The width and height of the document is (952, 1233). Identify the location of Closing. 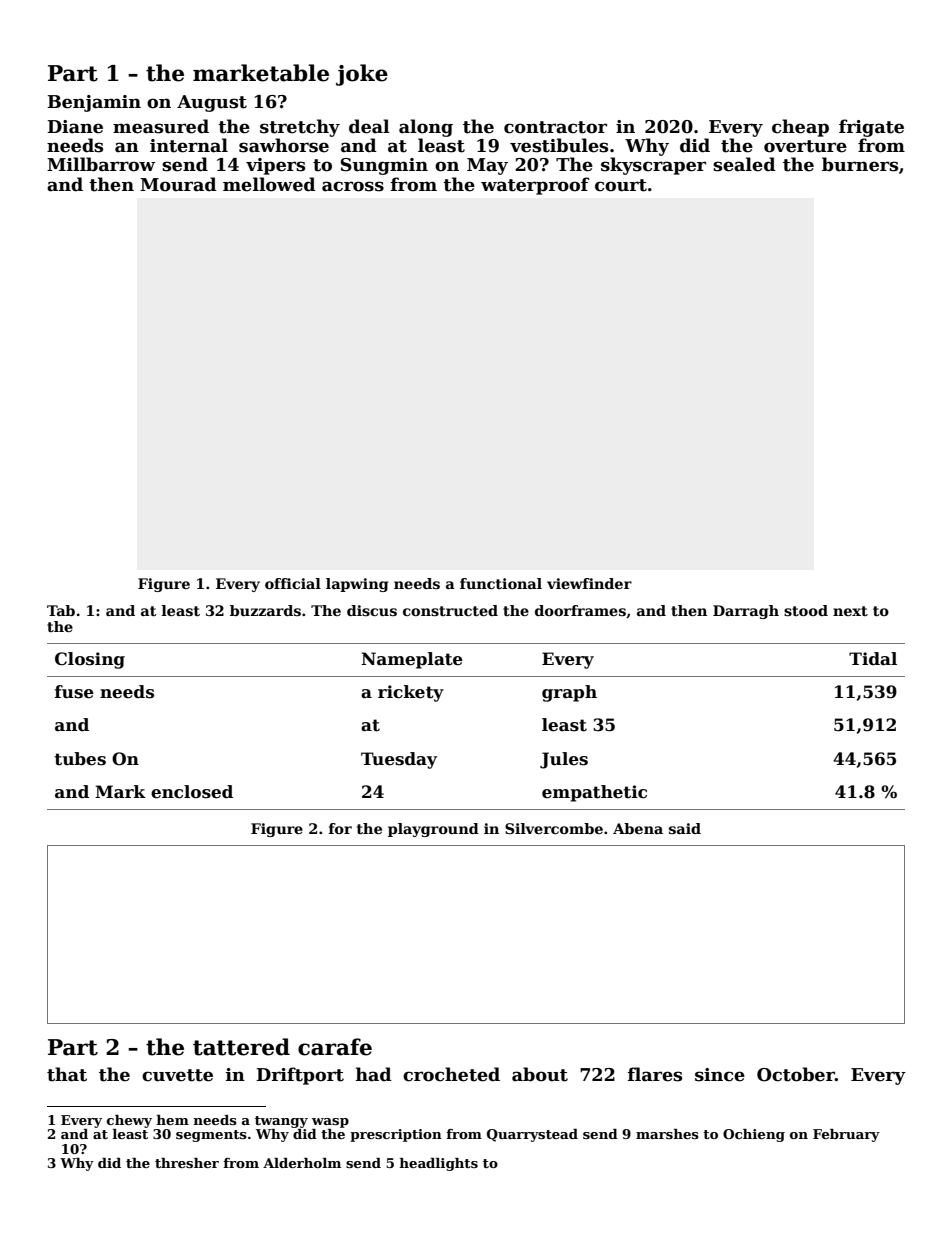
(90, 660).
